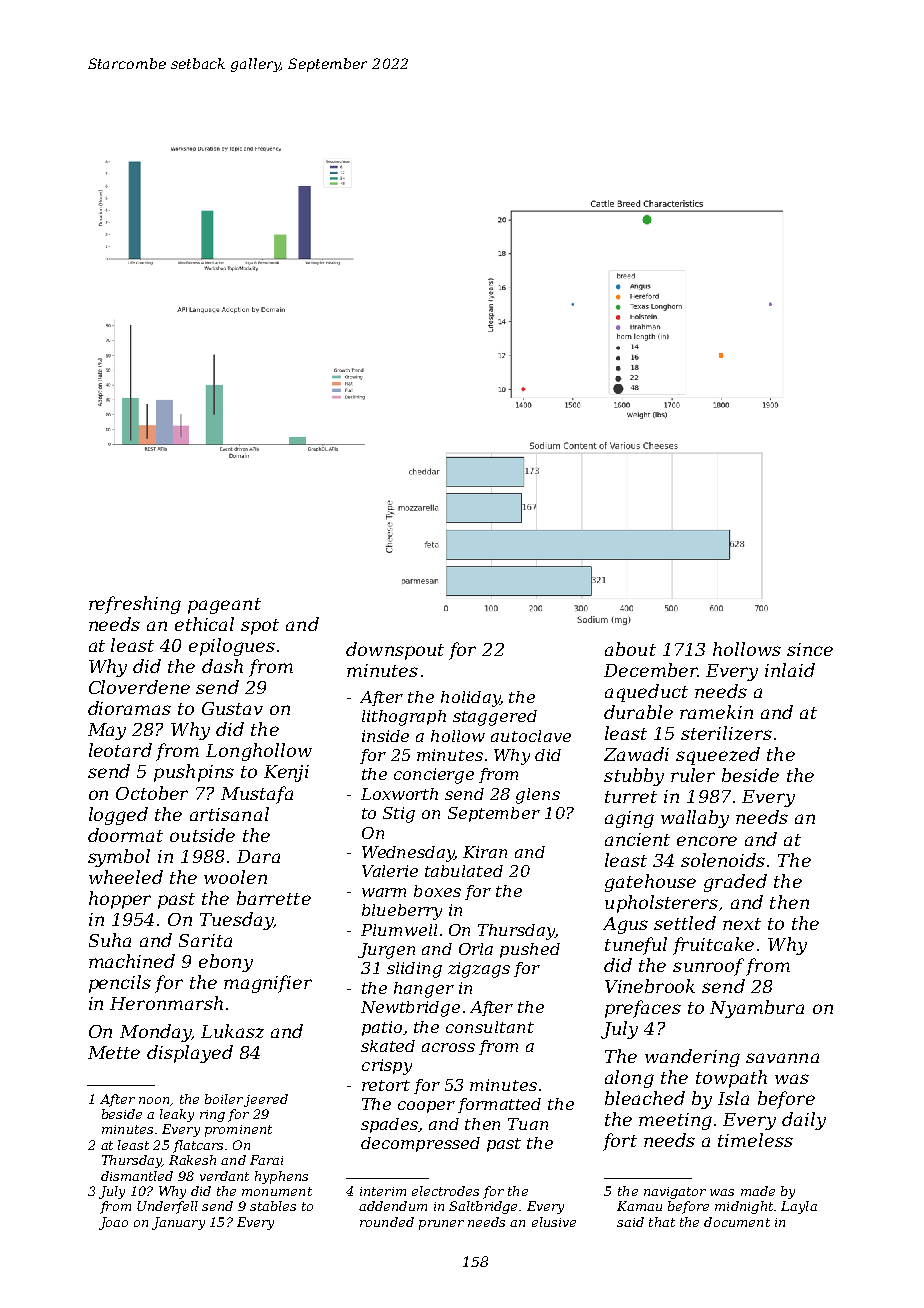 This screenshot has height=1308, width=924. Describe the element at coordinates (205, 940) in the screenshot. I see `Sarita` at that location.
